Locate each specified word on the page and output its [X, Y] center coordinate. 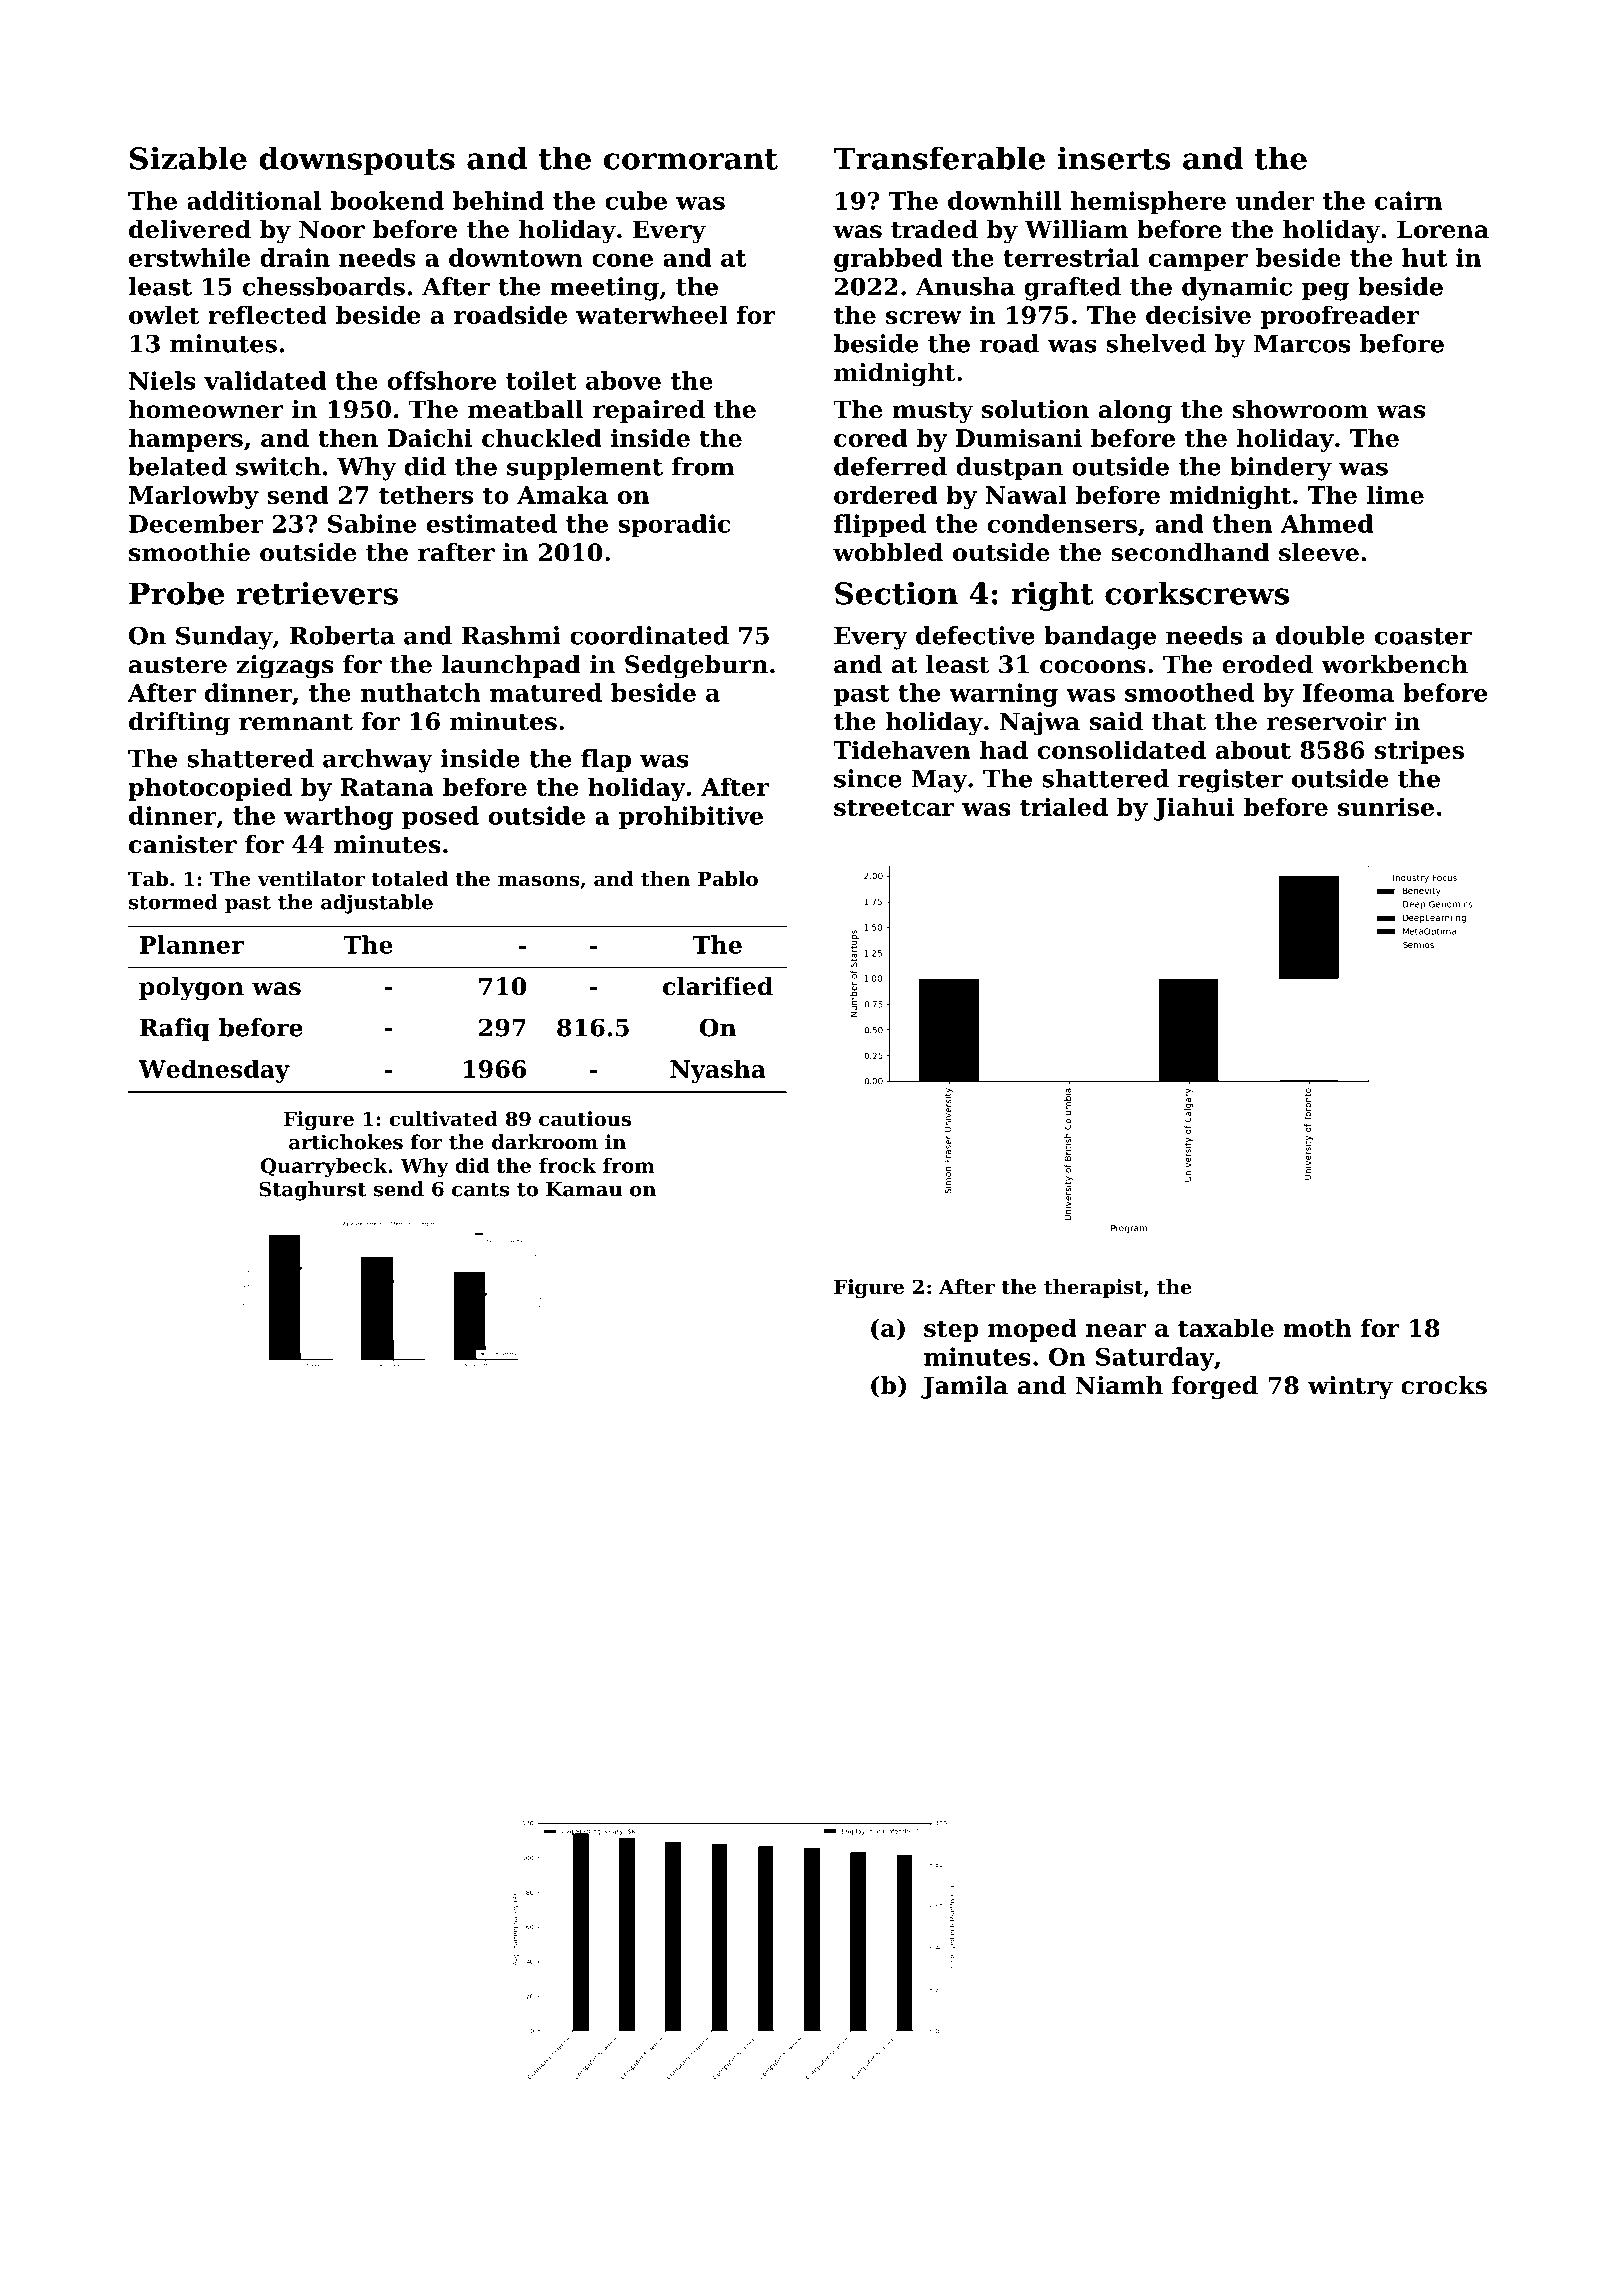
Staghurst [312, 1191]
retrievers [317, 593]
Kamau [584, 1189]
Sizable [188, 158]
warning [1003, 695]
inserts [1114, 158]
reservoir [1326, 721]
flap [606, 760]
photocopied [210, 789]
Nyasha [718, 1071]
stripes [1419, 752]
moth [1317, 1327]
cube [636, 200]
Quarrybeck [324, 1167]
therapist [1093, 1288]
